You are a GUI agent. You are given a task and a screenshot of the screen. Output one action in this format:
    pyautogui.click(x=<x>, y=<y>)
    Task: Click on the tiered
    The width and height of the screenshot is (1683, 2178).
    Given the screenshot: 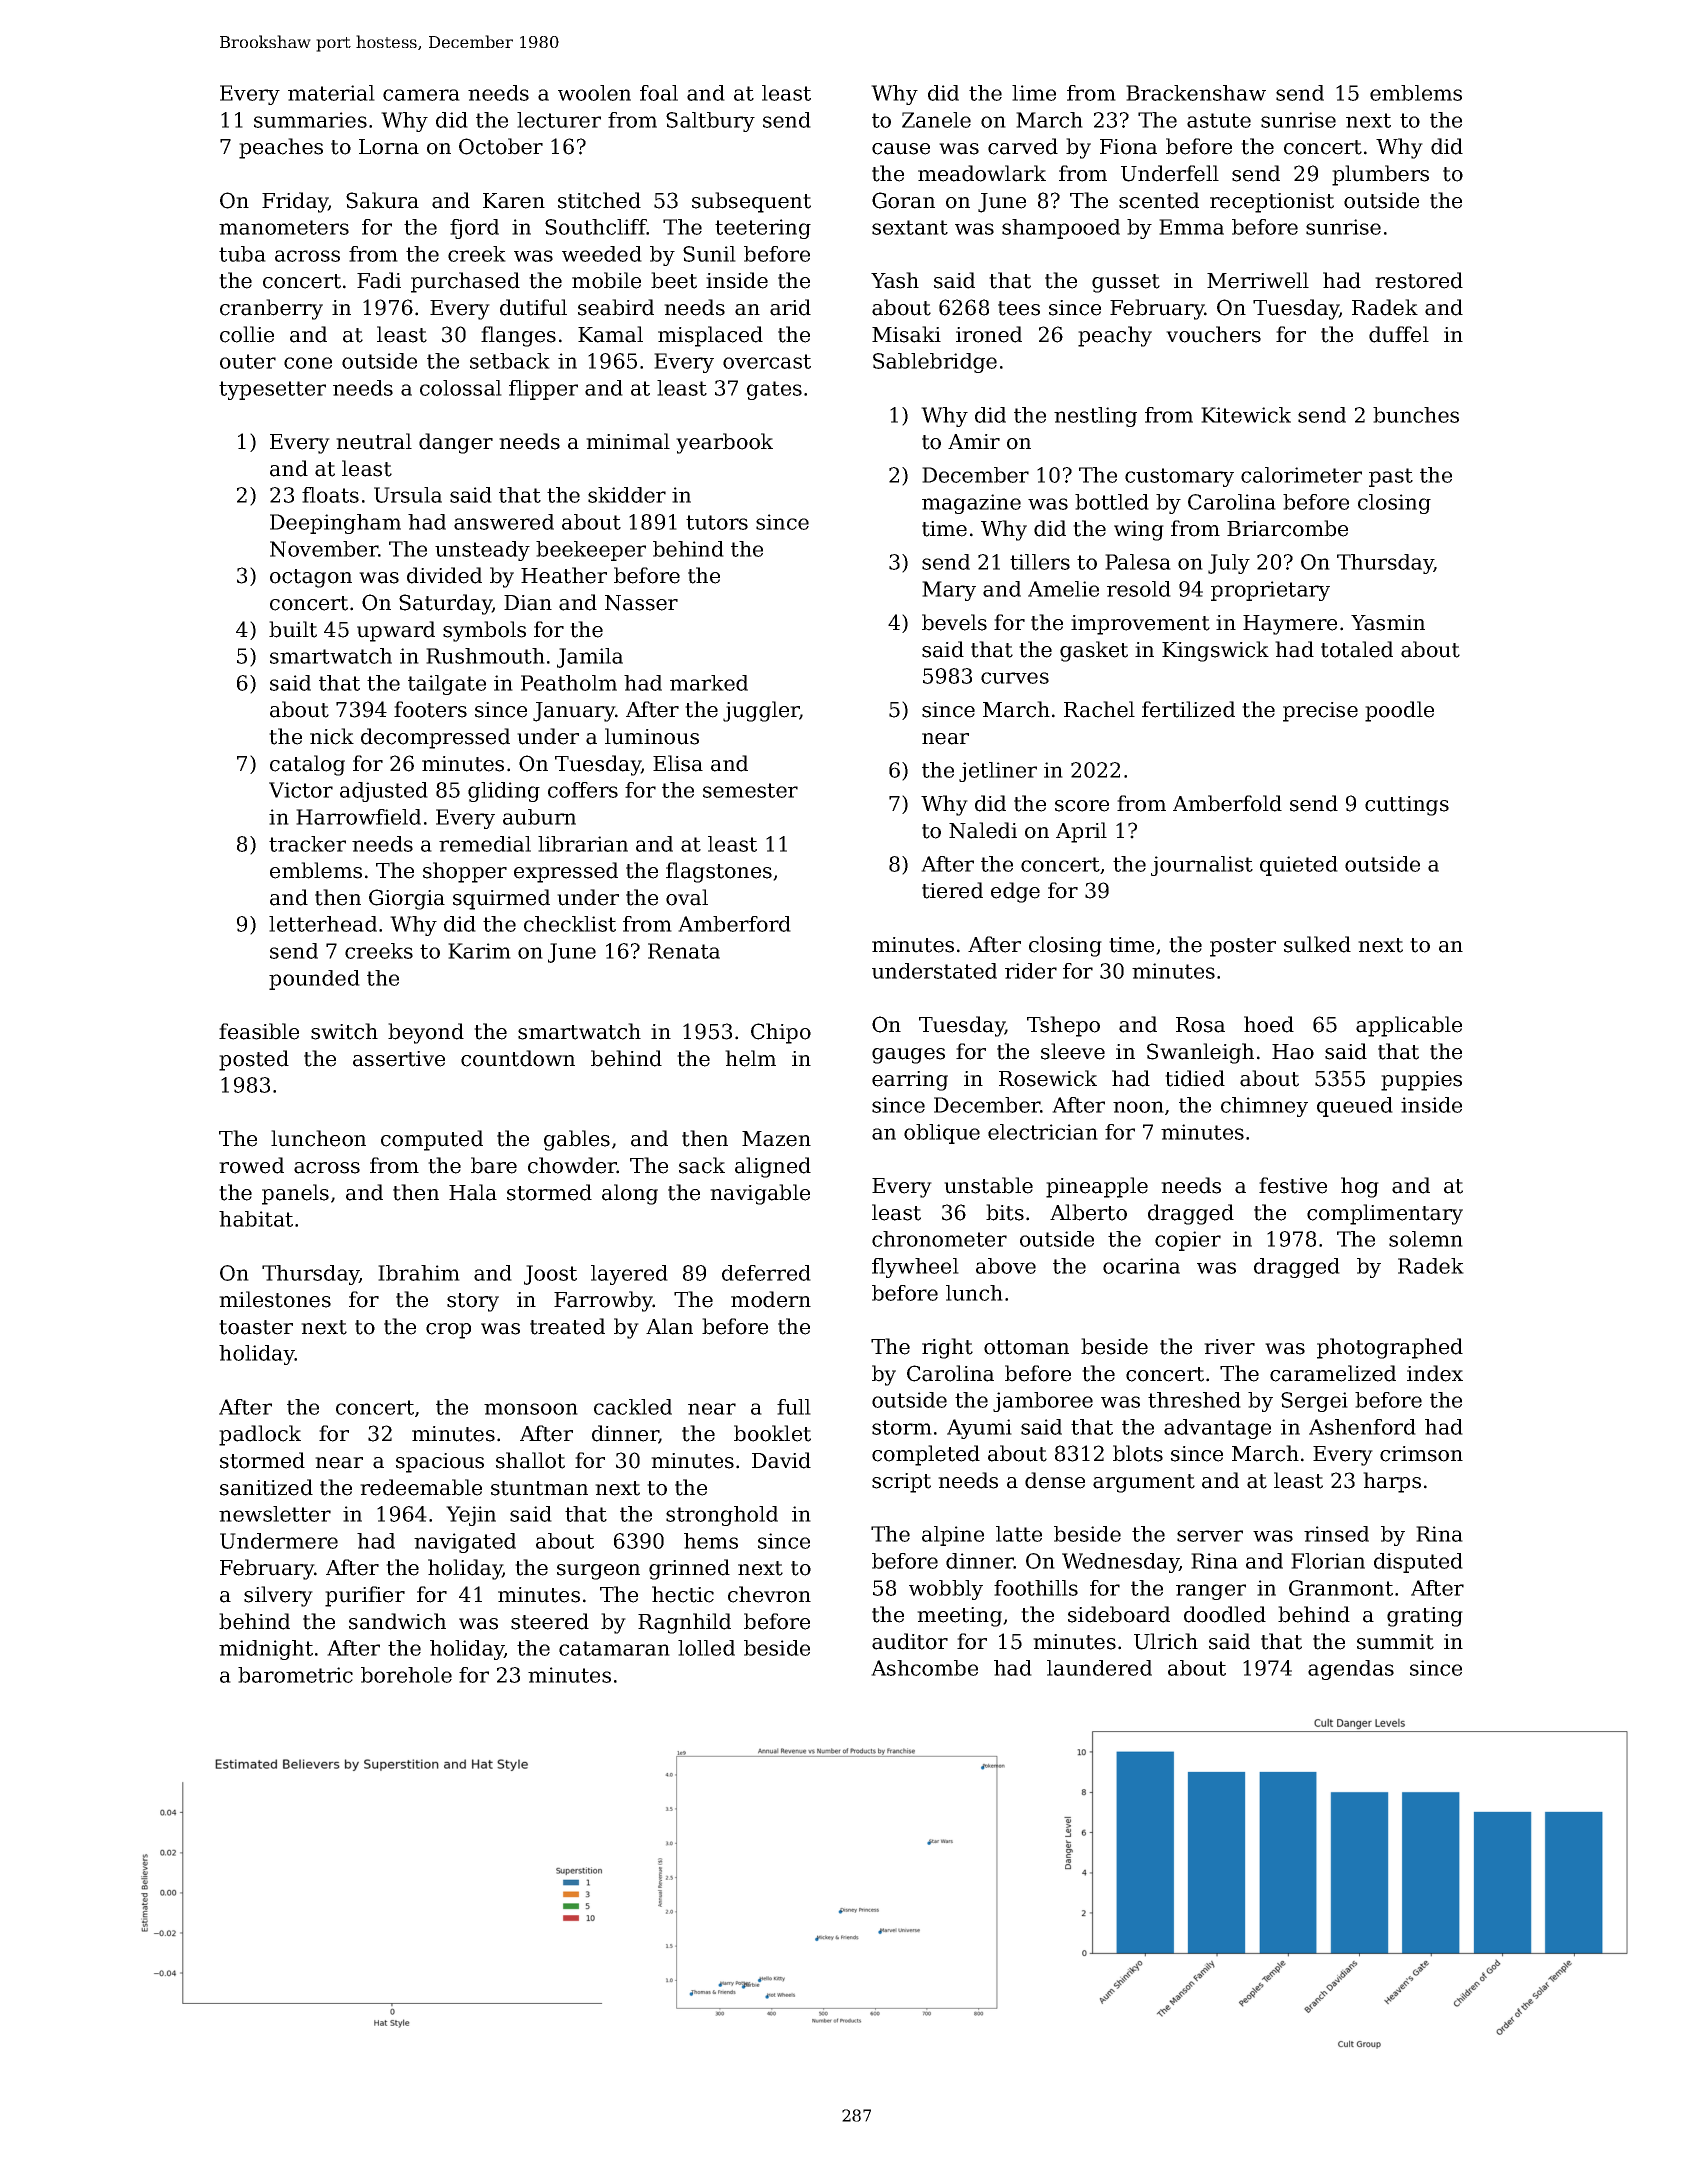 What is the action you would take?
    pyautogui.click(x=952, y=890)
